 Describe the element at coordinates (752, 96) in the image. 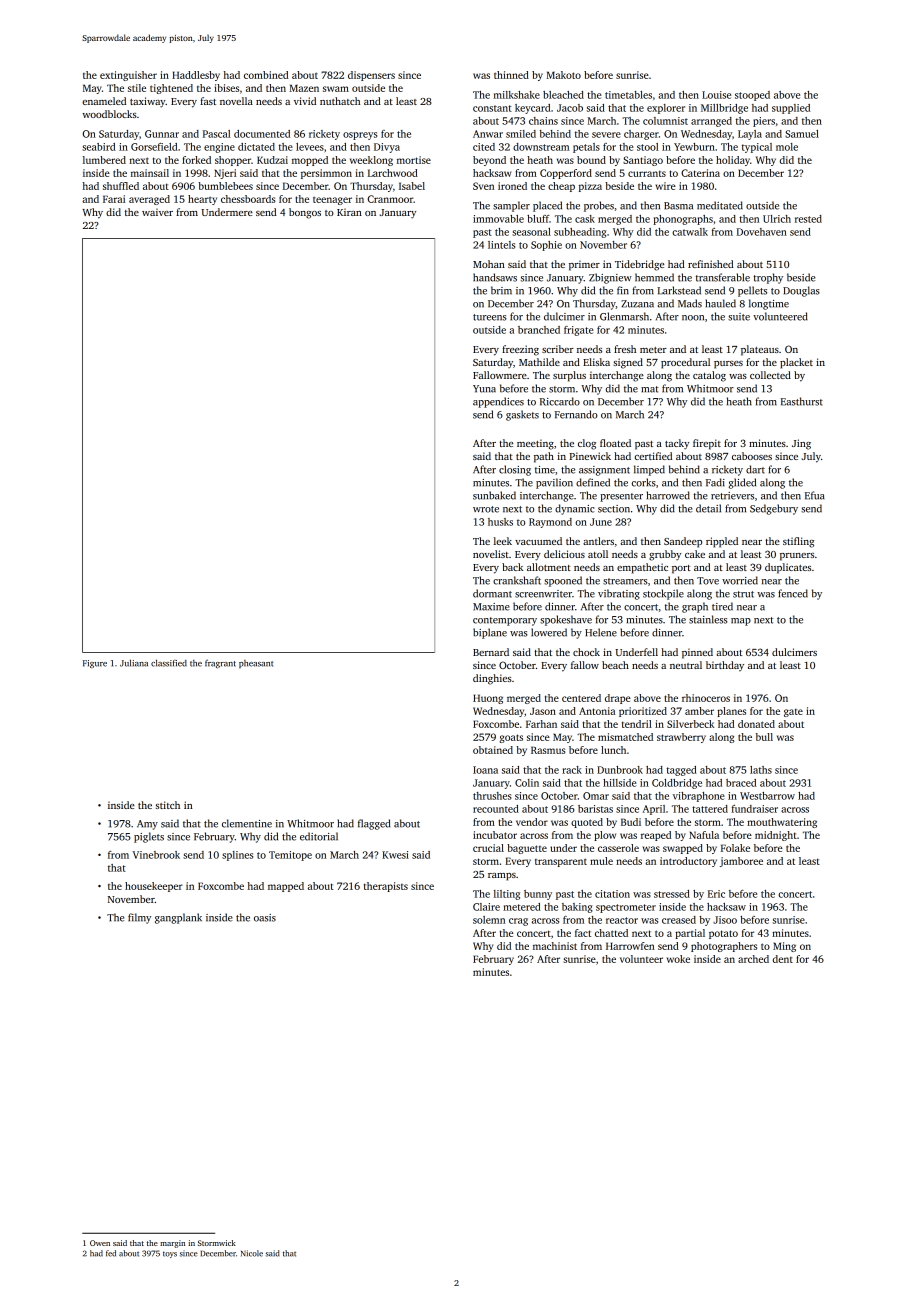

I see `stooped` at that location.
